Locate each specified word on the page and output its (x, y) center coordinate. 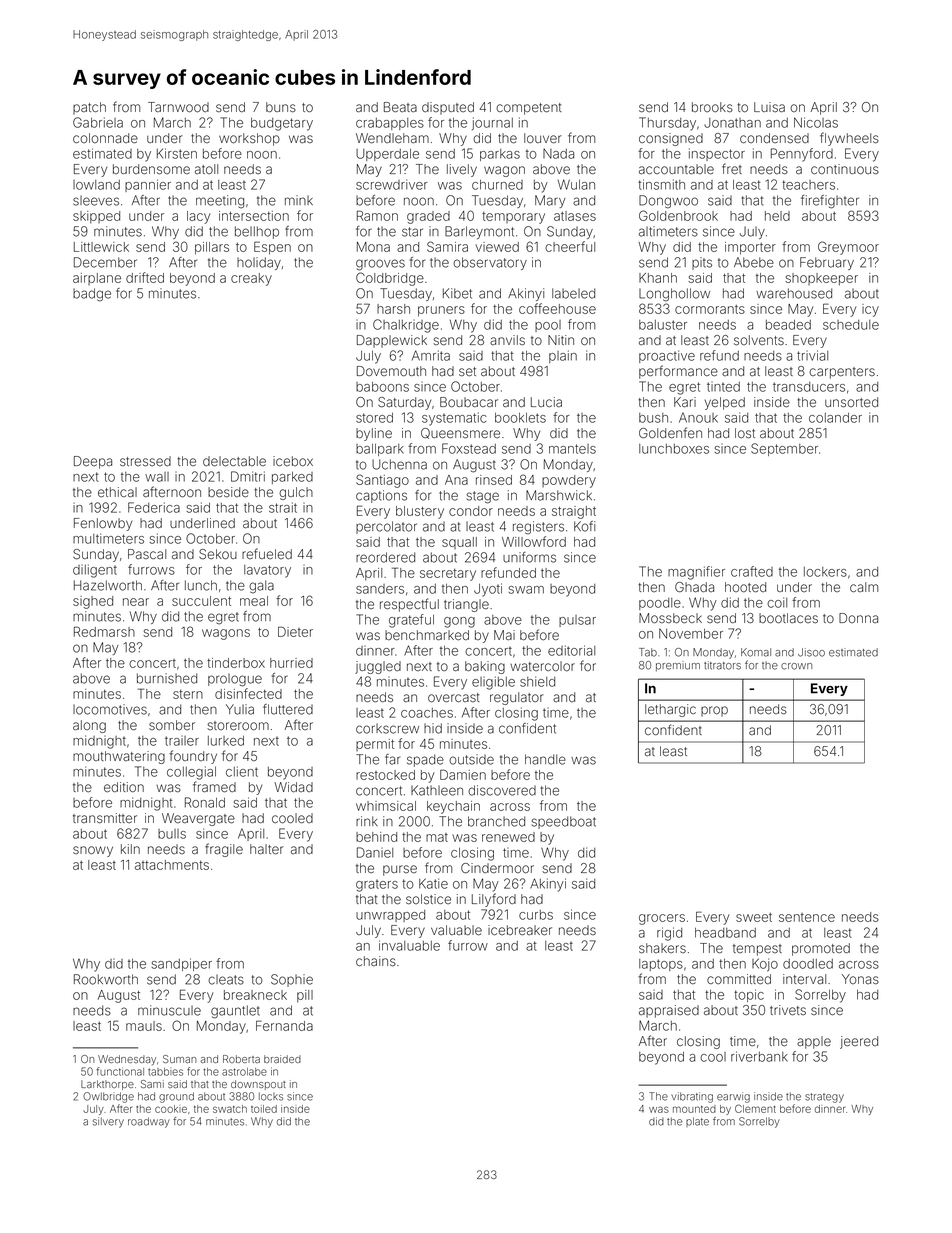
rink (367, 821)
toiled (264, 1109)
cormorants (710, 309)
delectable (234, 461)
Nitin (561, 340)
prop (714, 711)
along (89, 726)
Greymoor (848, 248)
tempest (757, 950)
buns (281, 107)
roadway (149, 1122)
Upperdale (387, 155)
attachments (172, 865)
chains (376, 961)
